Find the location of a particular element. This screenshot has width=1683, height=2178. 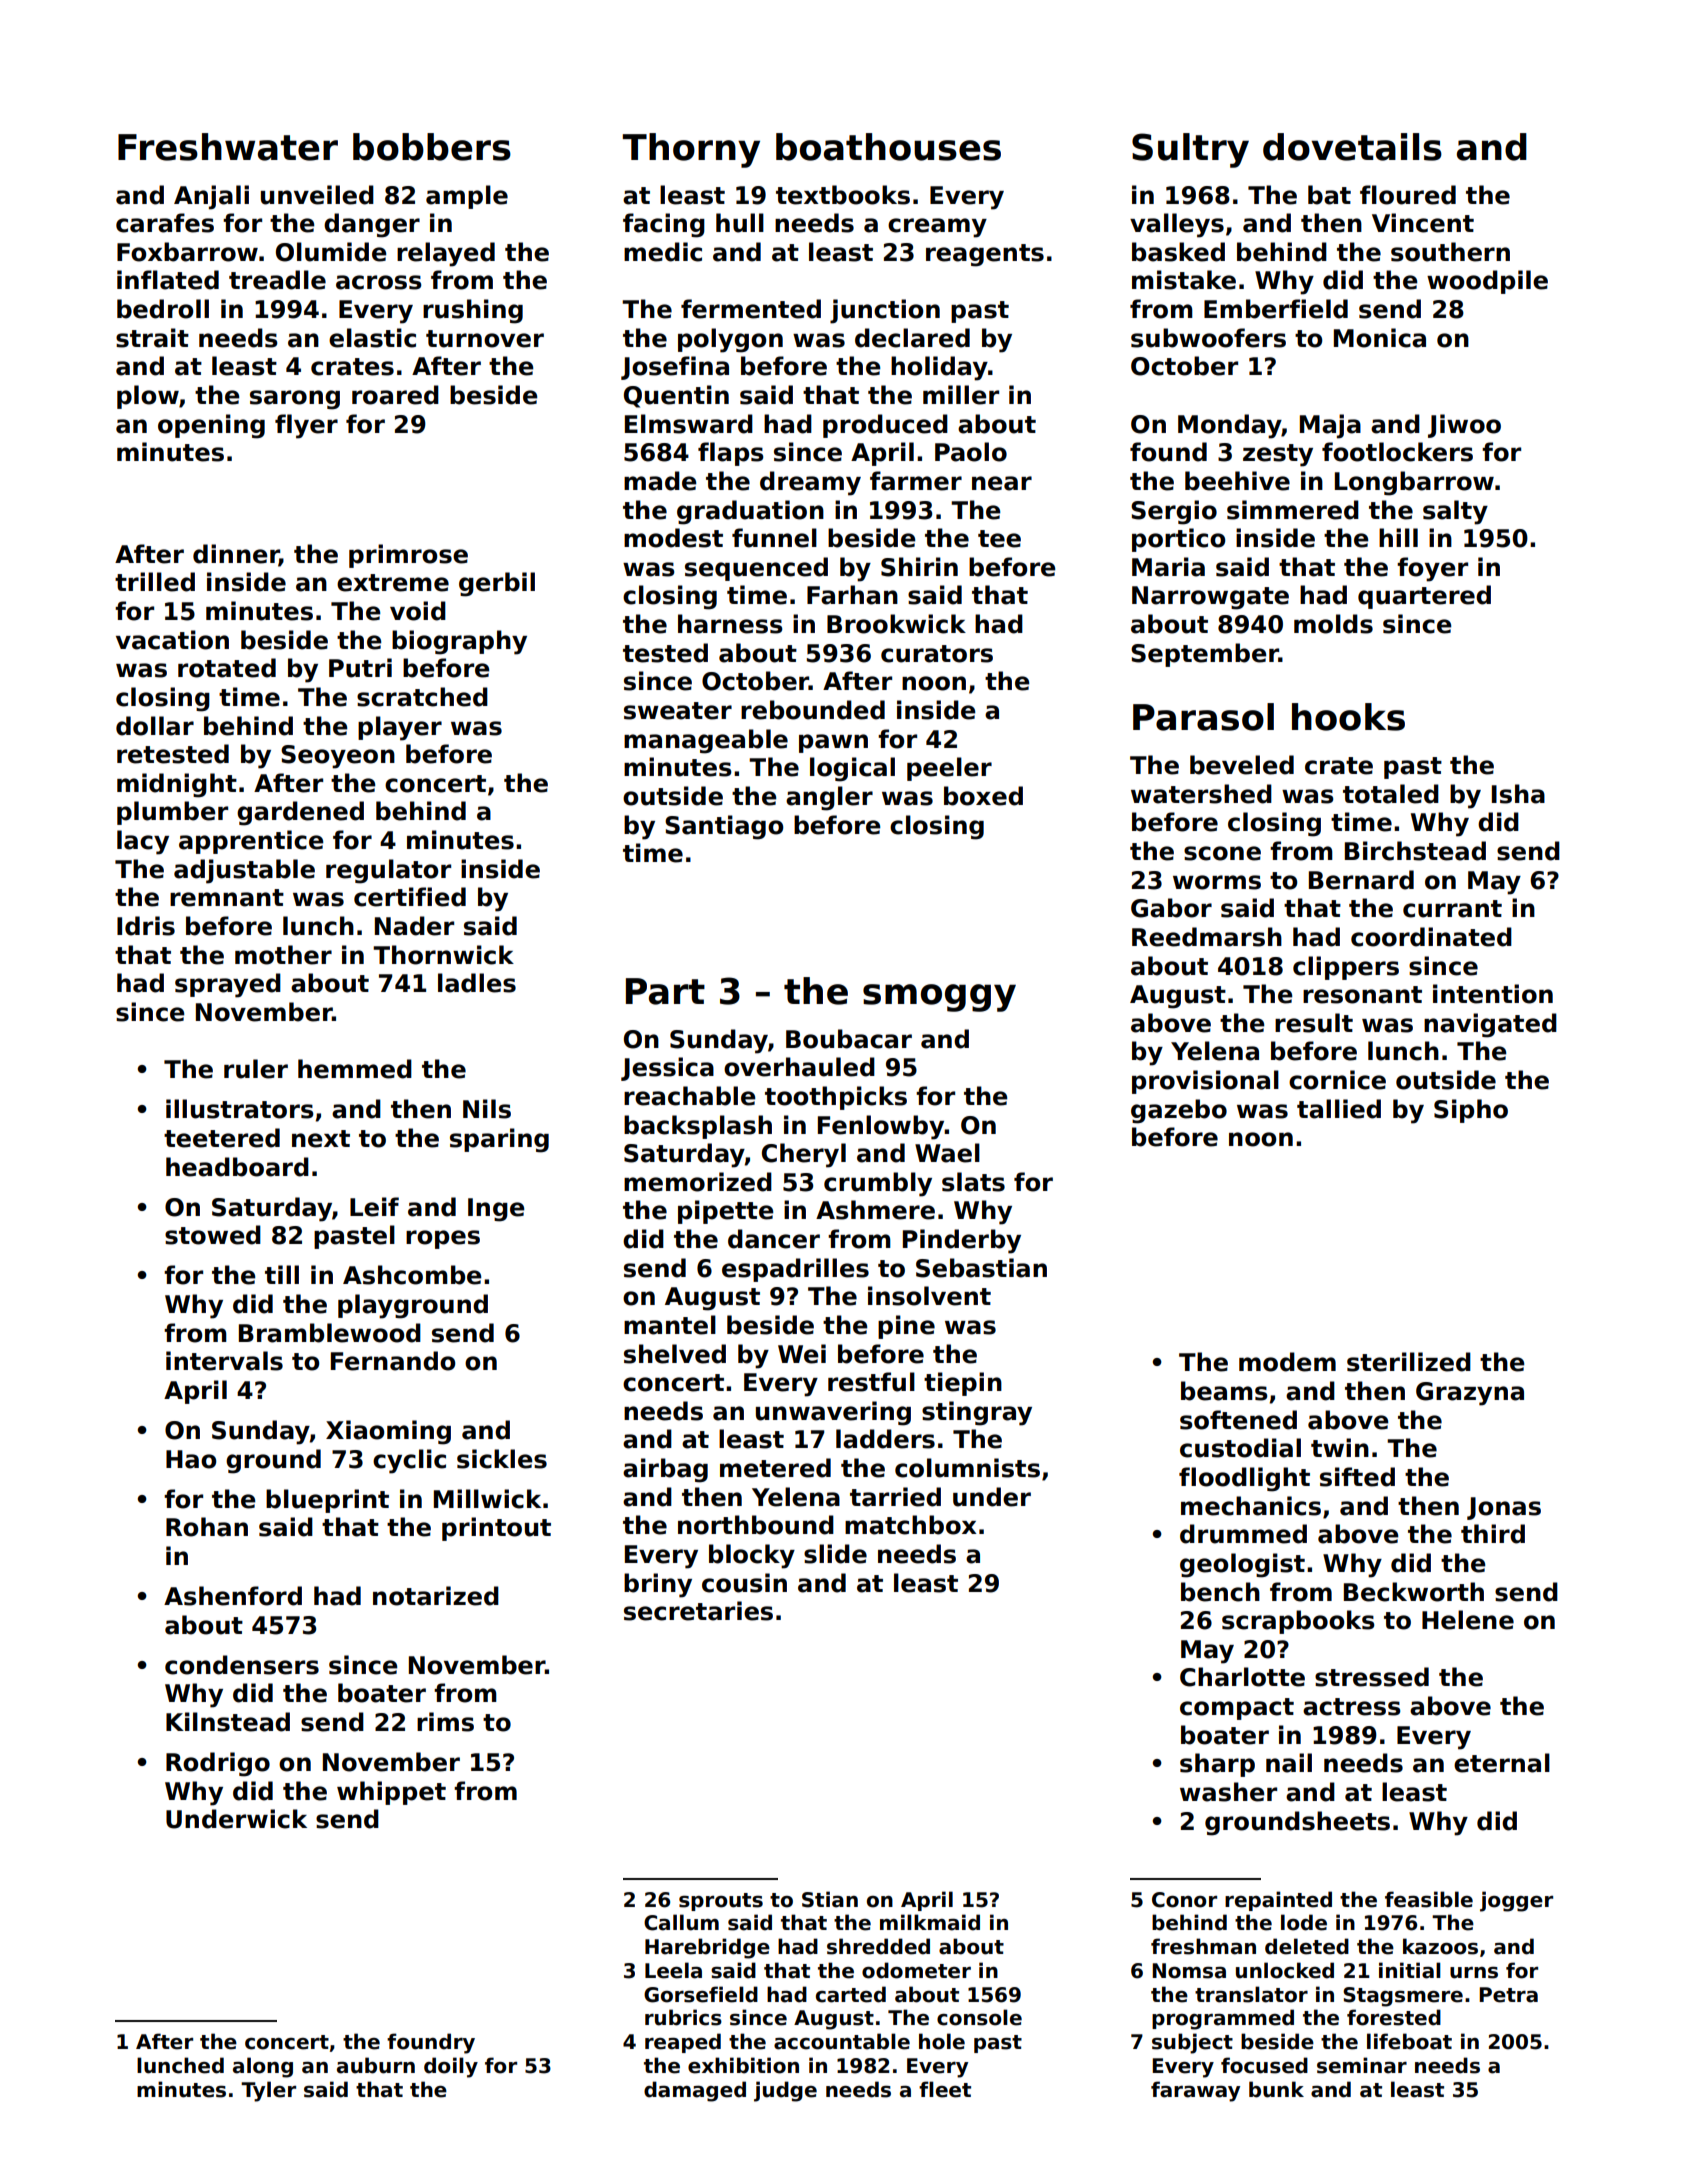

Freshwater is located at coordinates (228, 147).
